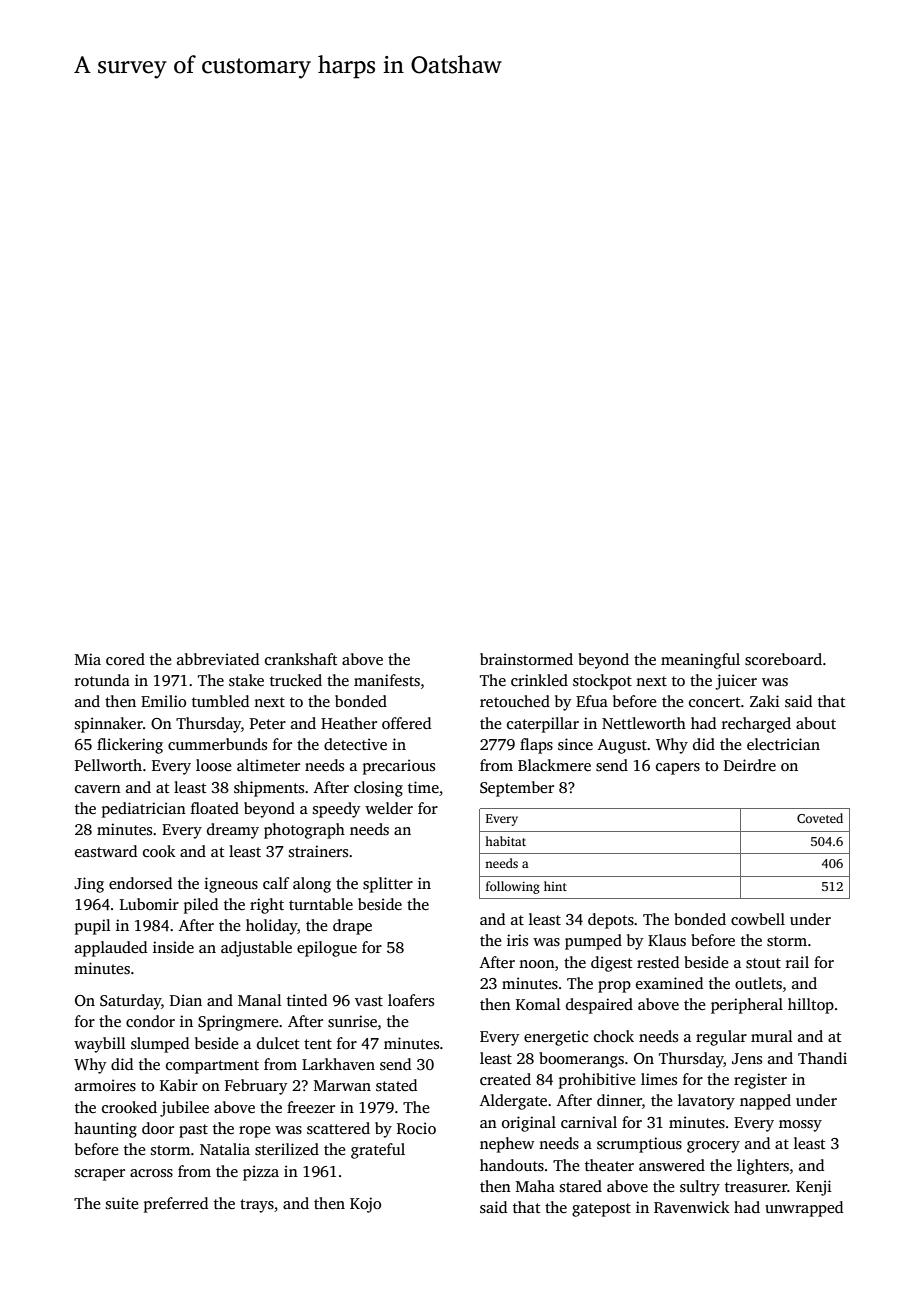  I want to click on energetic, so click(556, 1038).
